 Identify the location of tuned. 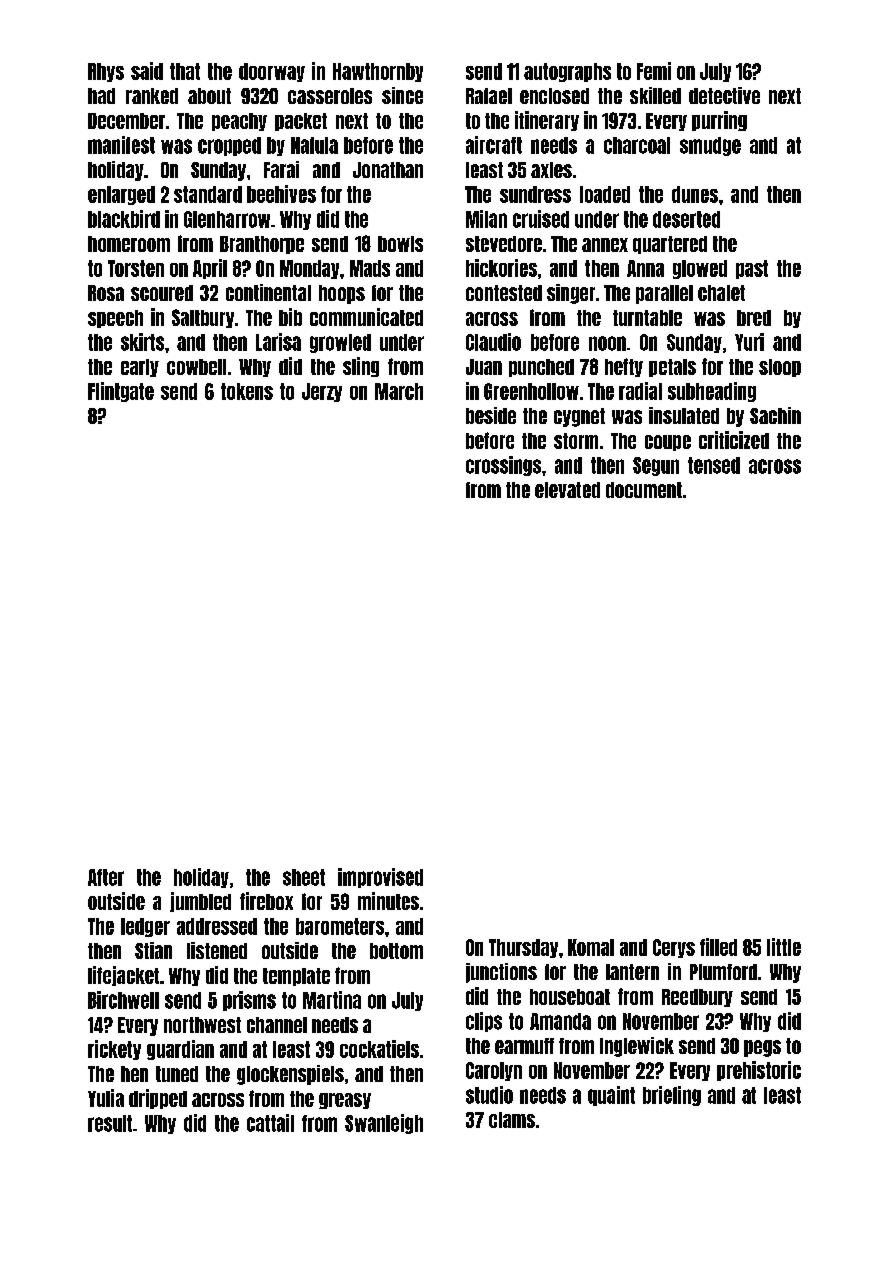
(177, 1074).
